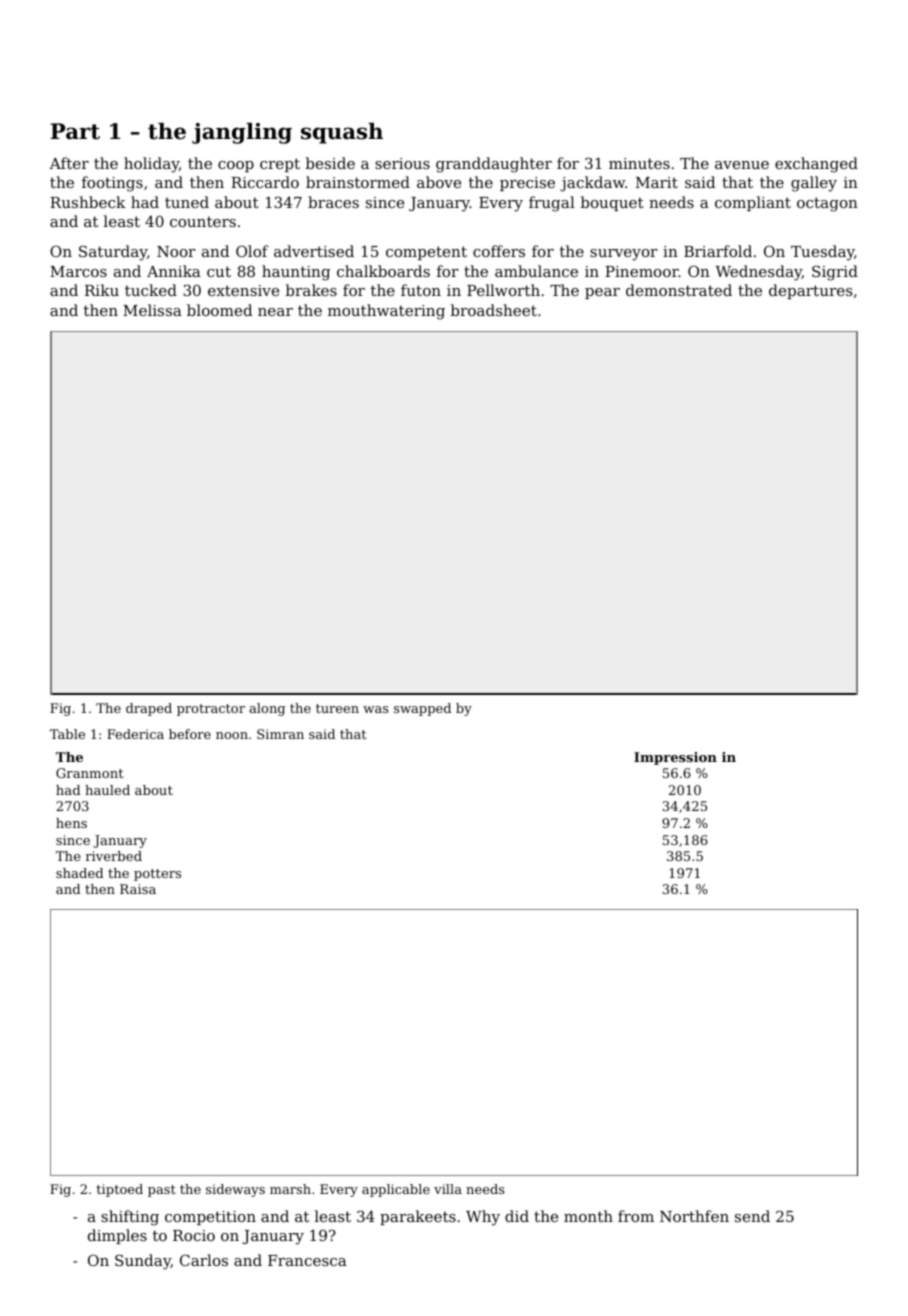 The image size is (908, 1316). What do you see at coordinates (149, 709) in the screenshot?
I see `draped` at bounding box center [149, 709].
